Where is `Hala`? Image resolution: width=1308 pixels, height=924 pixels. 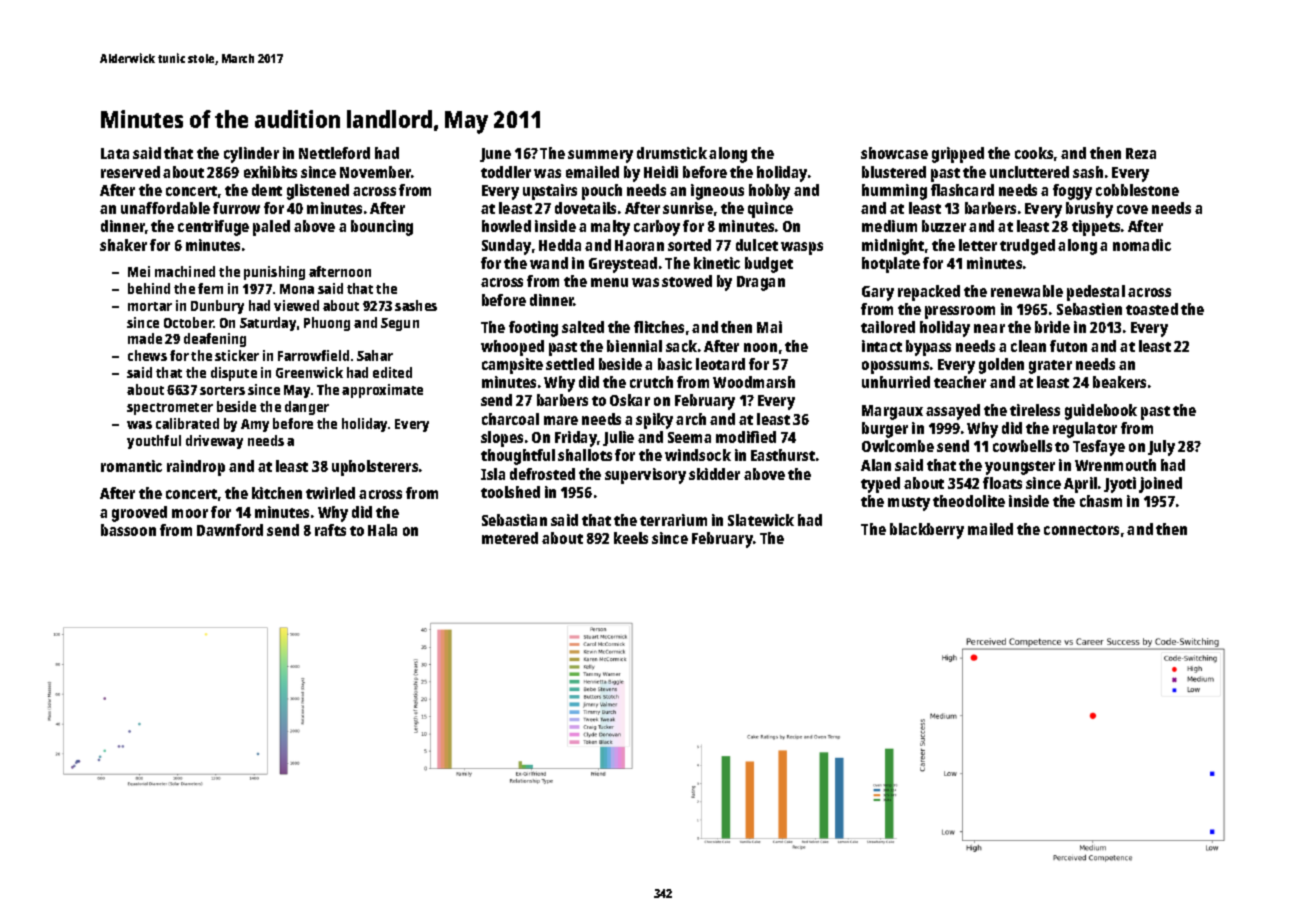 Hala is located at coordinates (382, 530).
